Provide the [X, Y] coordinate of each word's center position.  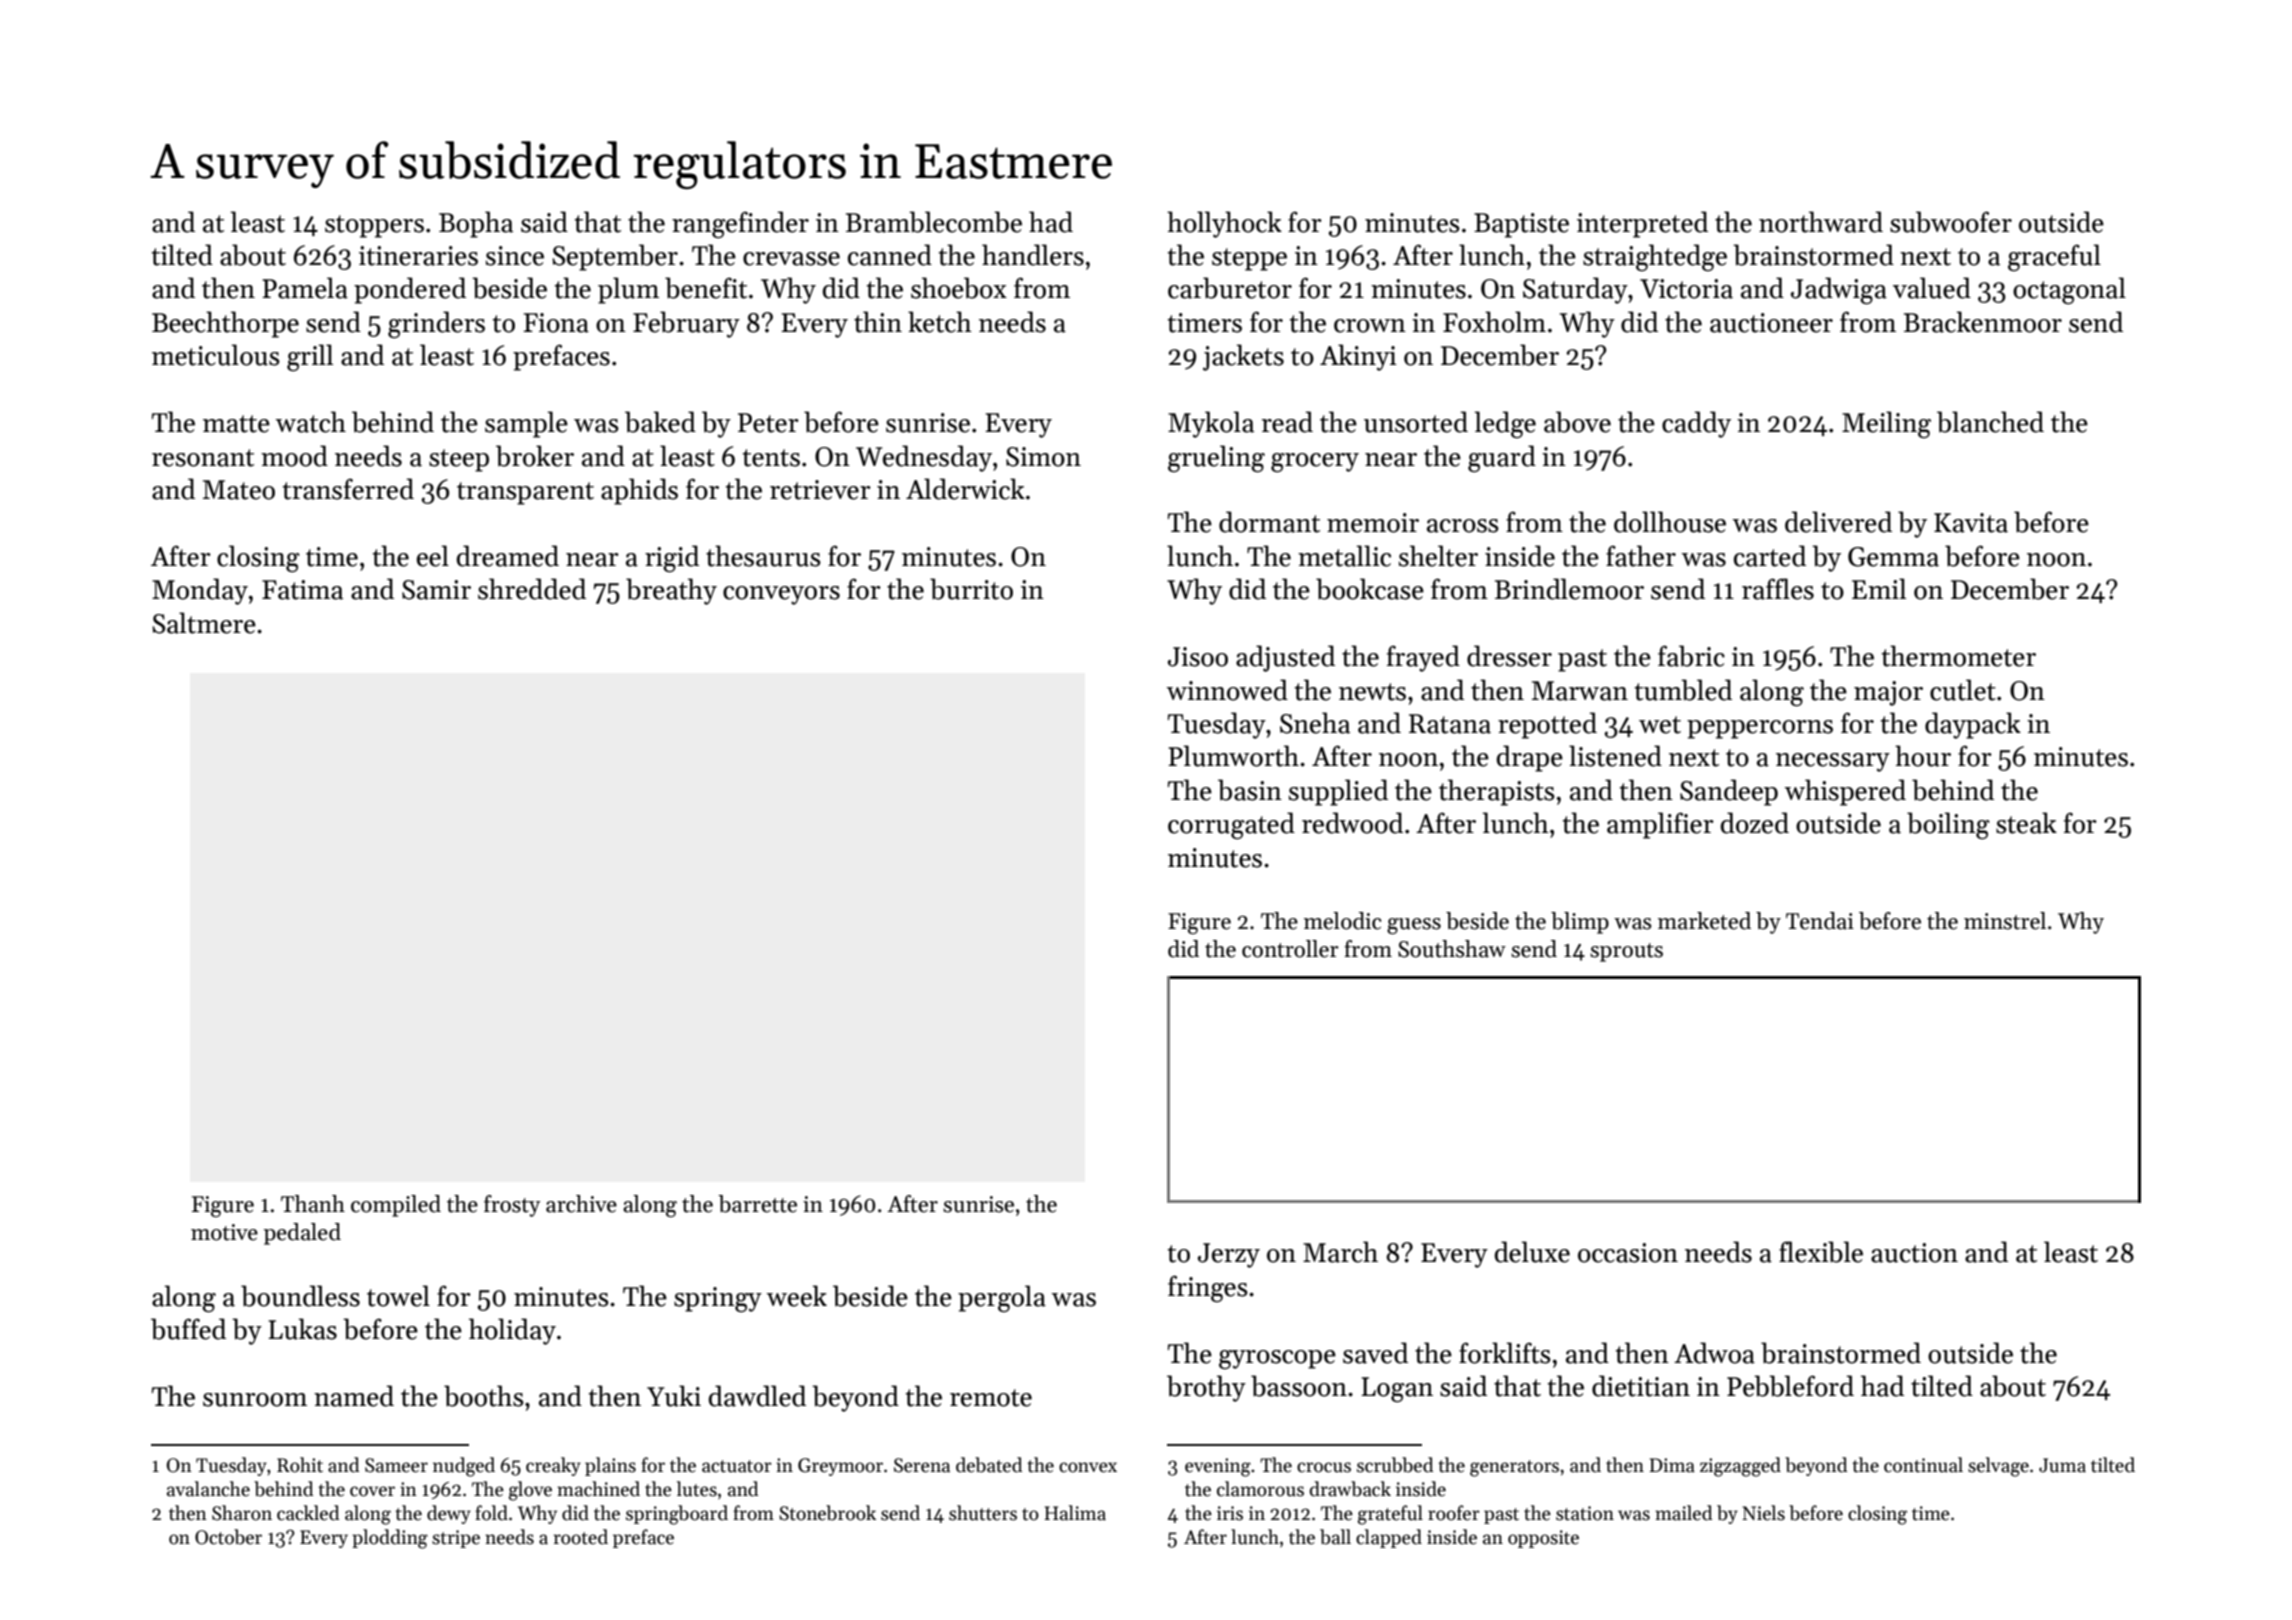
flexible [1821, 1252]
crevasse [791, 259]
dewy [449, 1514]
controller [1290, 949]
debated [989, 1465]
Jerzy [1229, 1255]
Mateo [239, 490]
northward [1821, 222]
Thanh [313, 1204]
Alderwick [965, 489]
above [1577, 422]
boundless [300, 1296]
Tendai [1820, 921]
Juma [2062, 1465]
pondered [410, 290]
